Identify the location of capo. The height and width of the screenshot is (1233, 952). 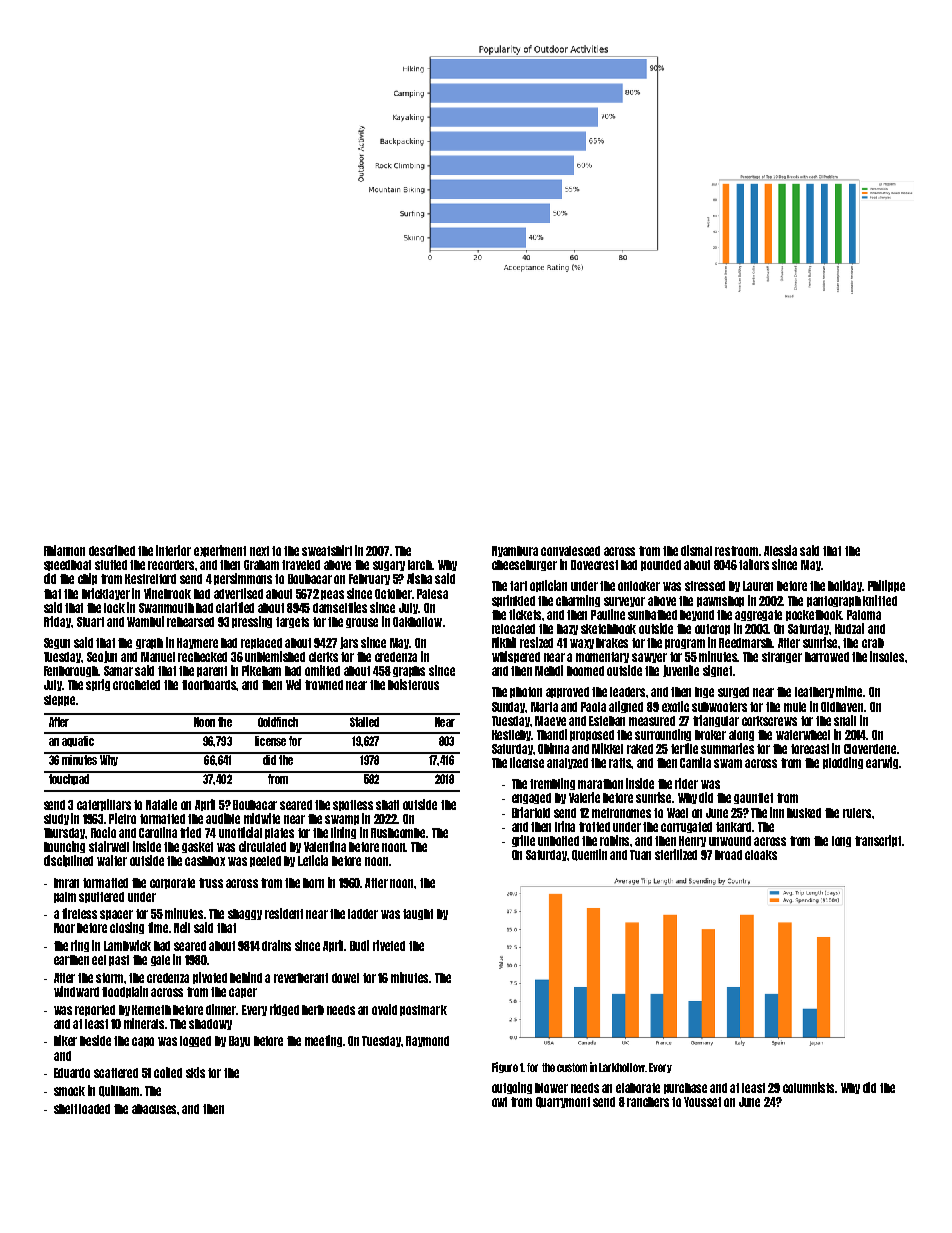
(143, 1042).
